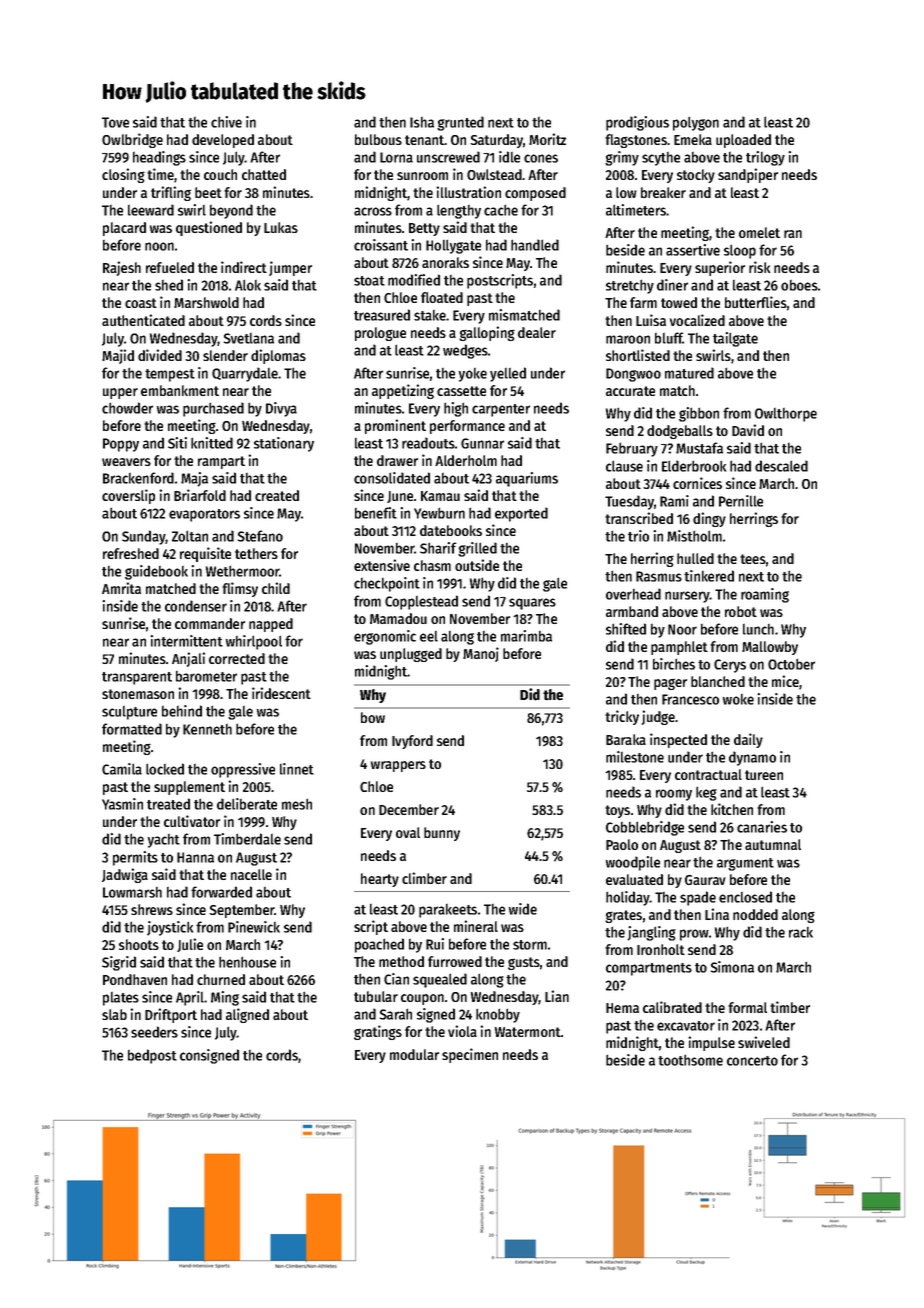 The width and height of the document is (924, 1308). Describe the element at coordinates (622, 844) in the document. I see `Paolo` at that location.
